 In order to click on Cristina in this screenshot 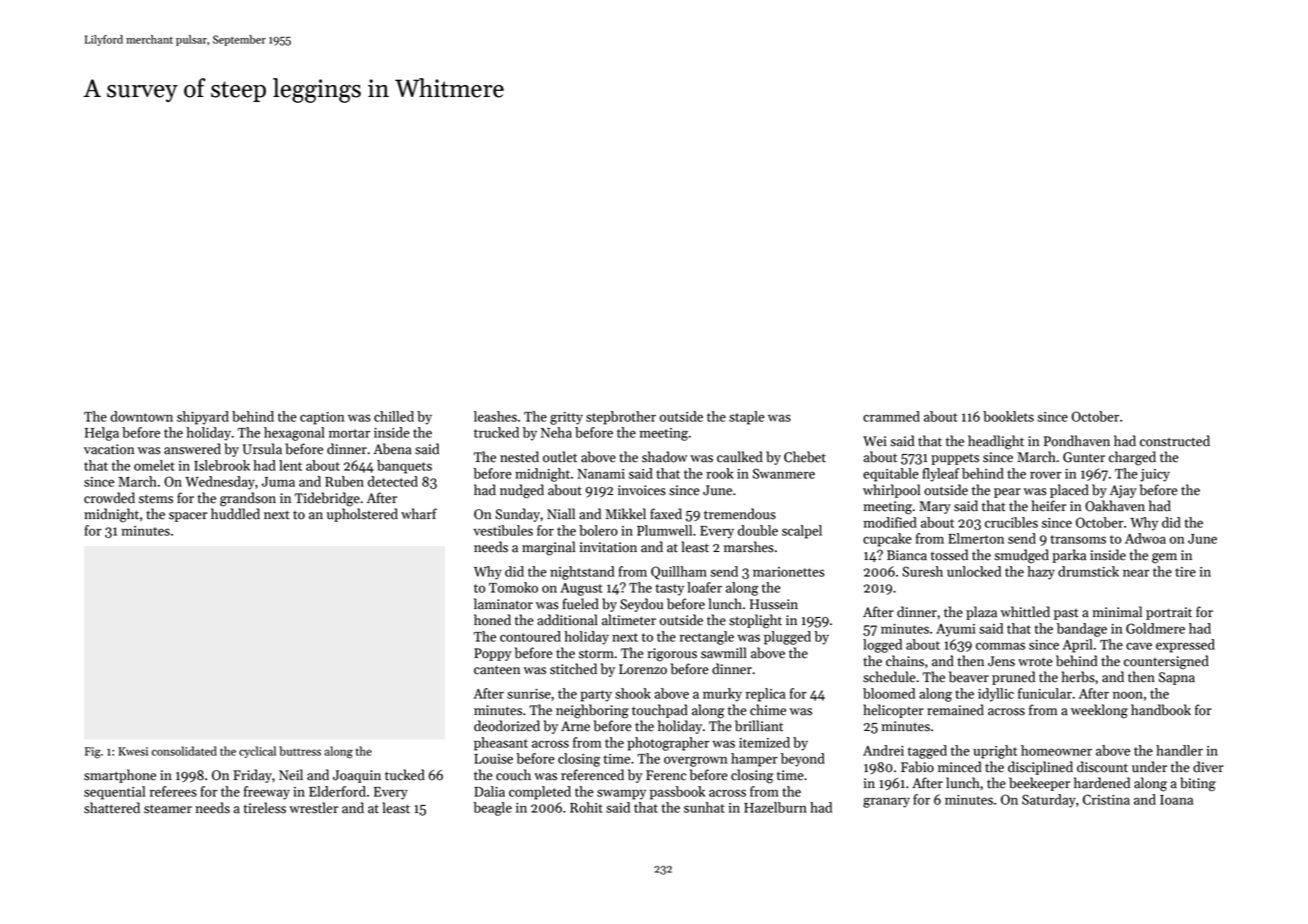, I will do `click(1106, 799)`.
